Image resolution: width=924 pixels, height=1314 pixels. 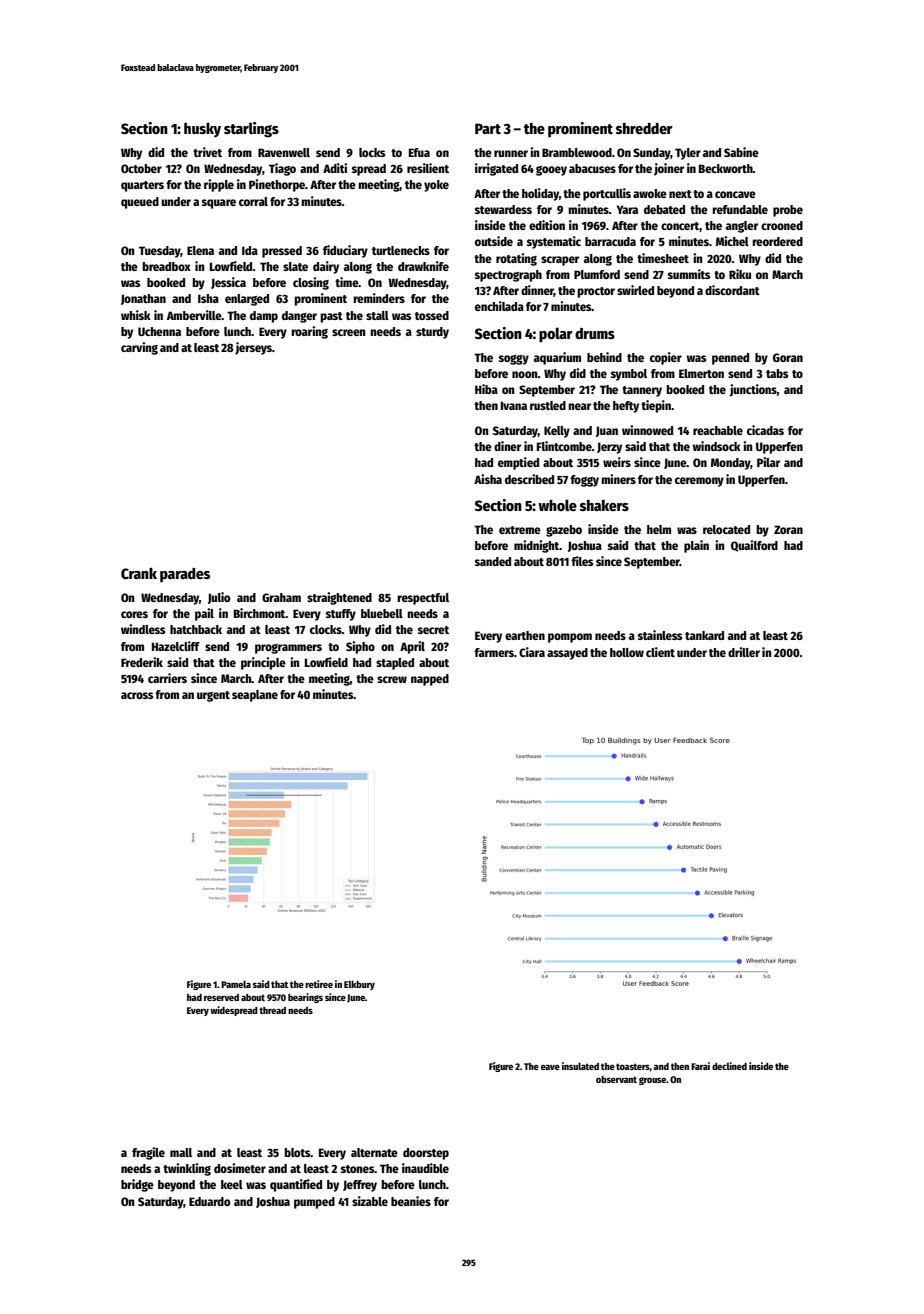 I want to click on dairy, so click(x=326, y=267).
